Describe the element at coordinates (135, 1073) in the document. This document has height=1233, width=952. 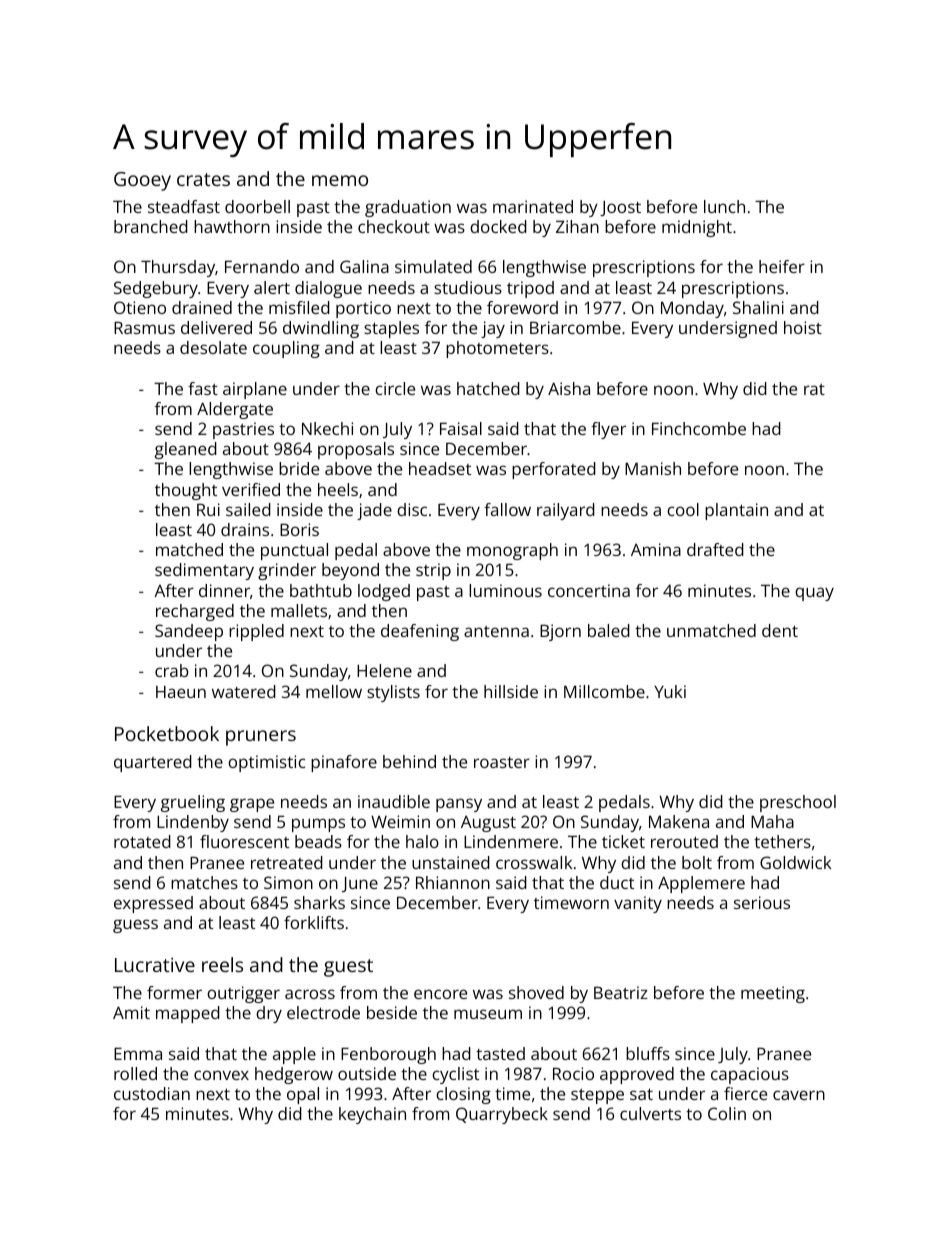
I see `rolled` at that location.
